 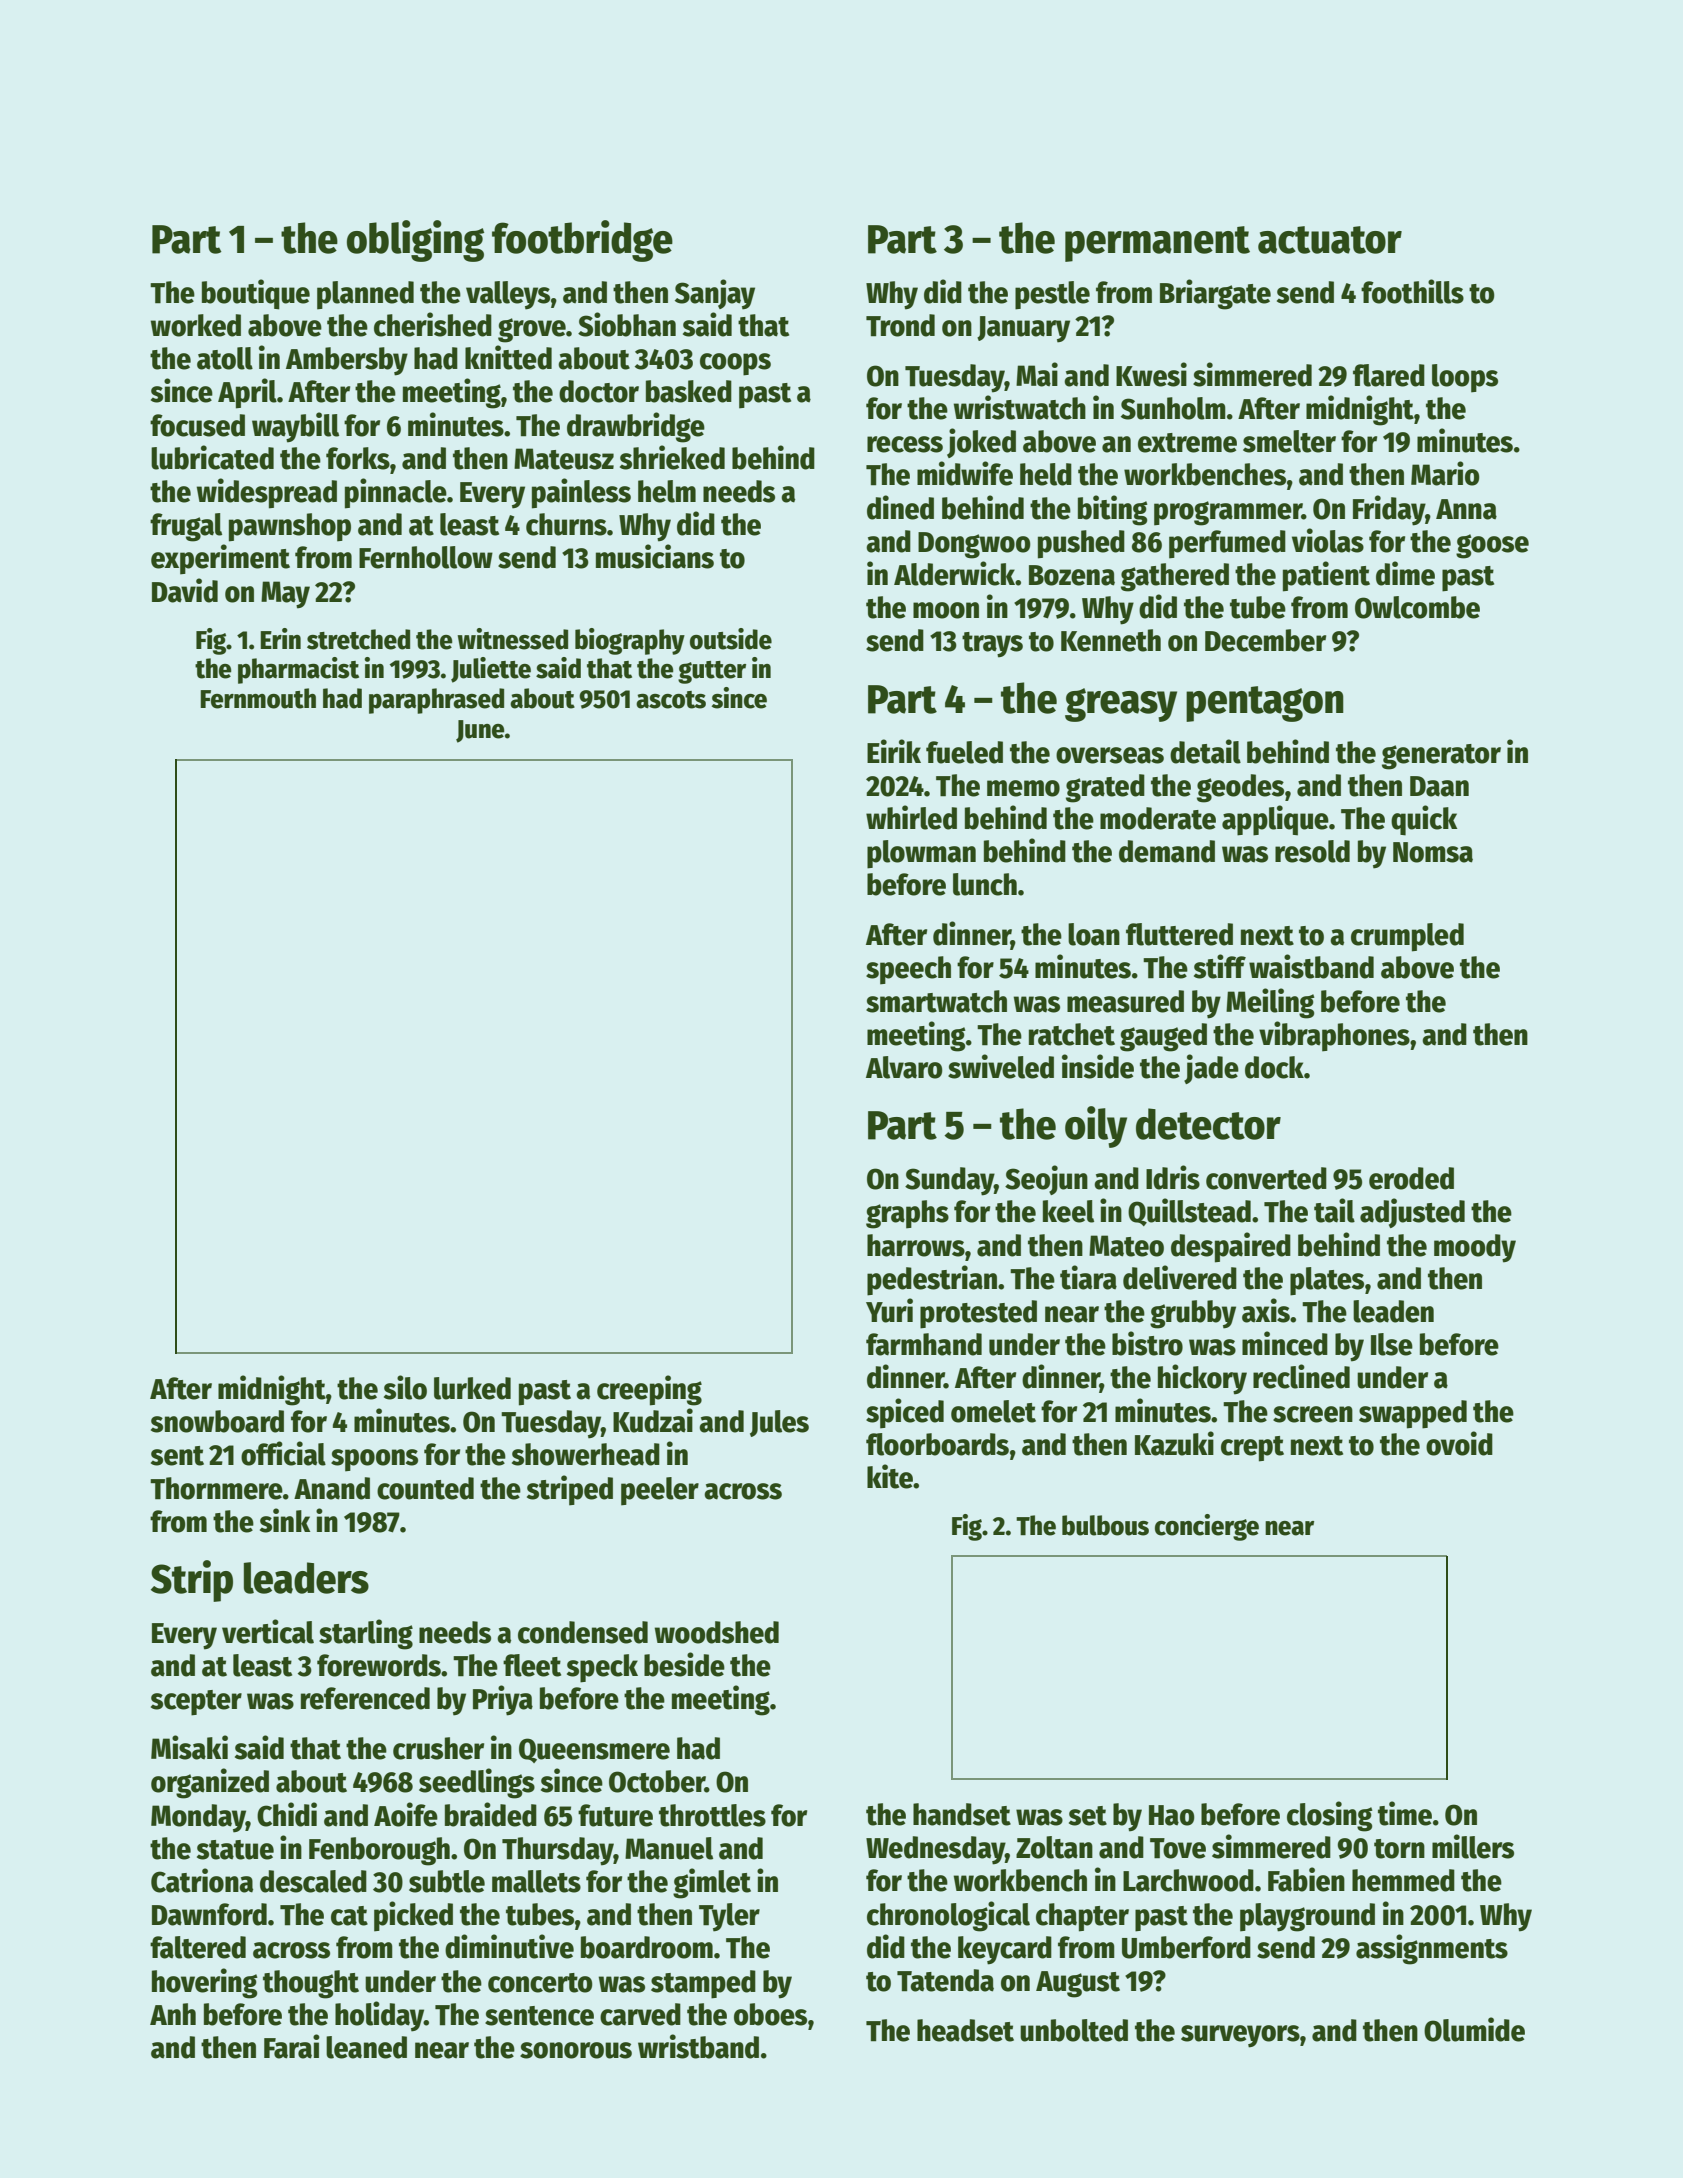 I want to click on outside, so click(x=731, y=639).
